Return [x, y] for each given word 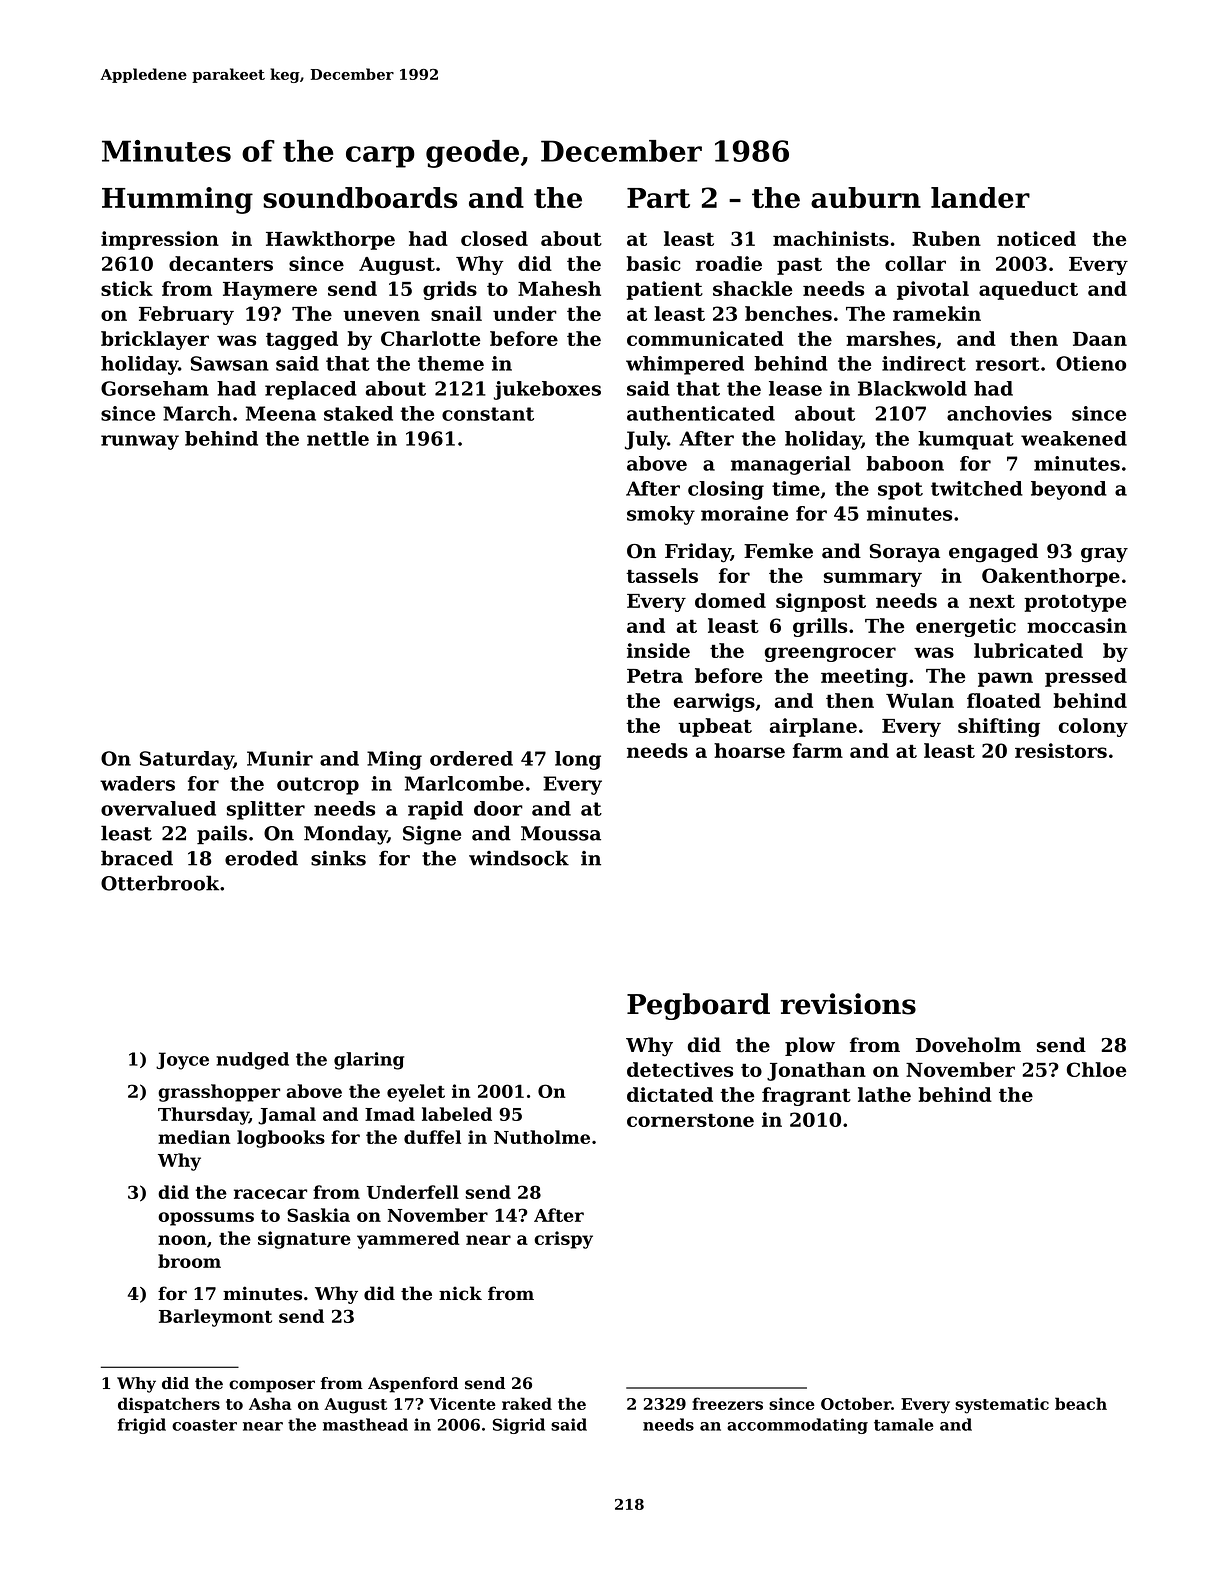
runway [140, 442]
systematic [1002, 1406]
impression [160, 240]
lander [980, 197]
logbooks [281, 1139]
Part [658, 198]
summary [873, 579]
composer [272, 1386]
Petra [655, 676]
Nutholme [542, 1137]
